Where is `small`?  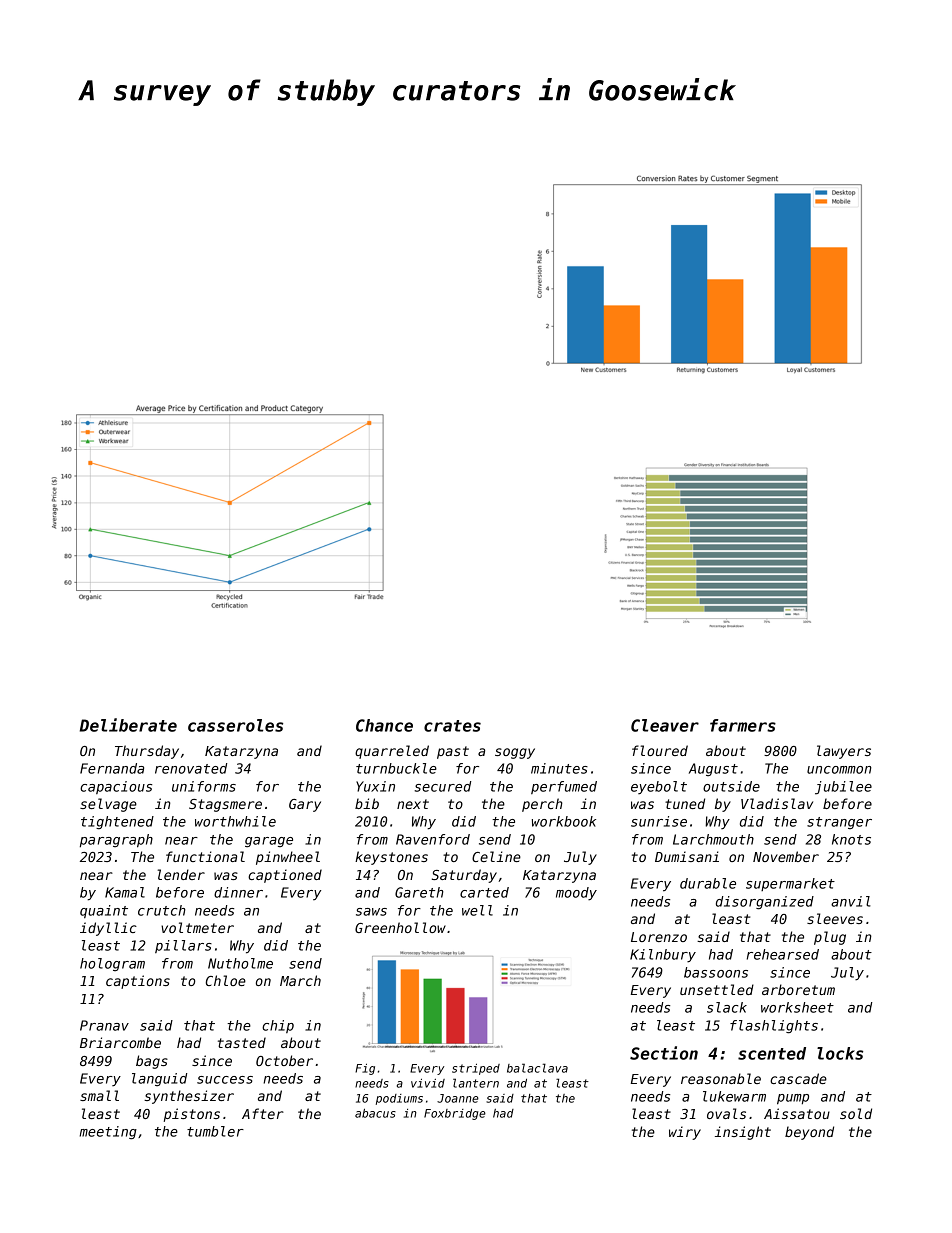 small is located at coordinates (99, 1095).
